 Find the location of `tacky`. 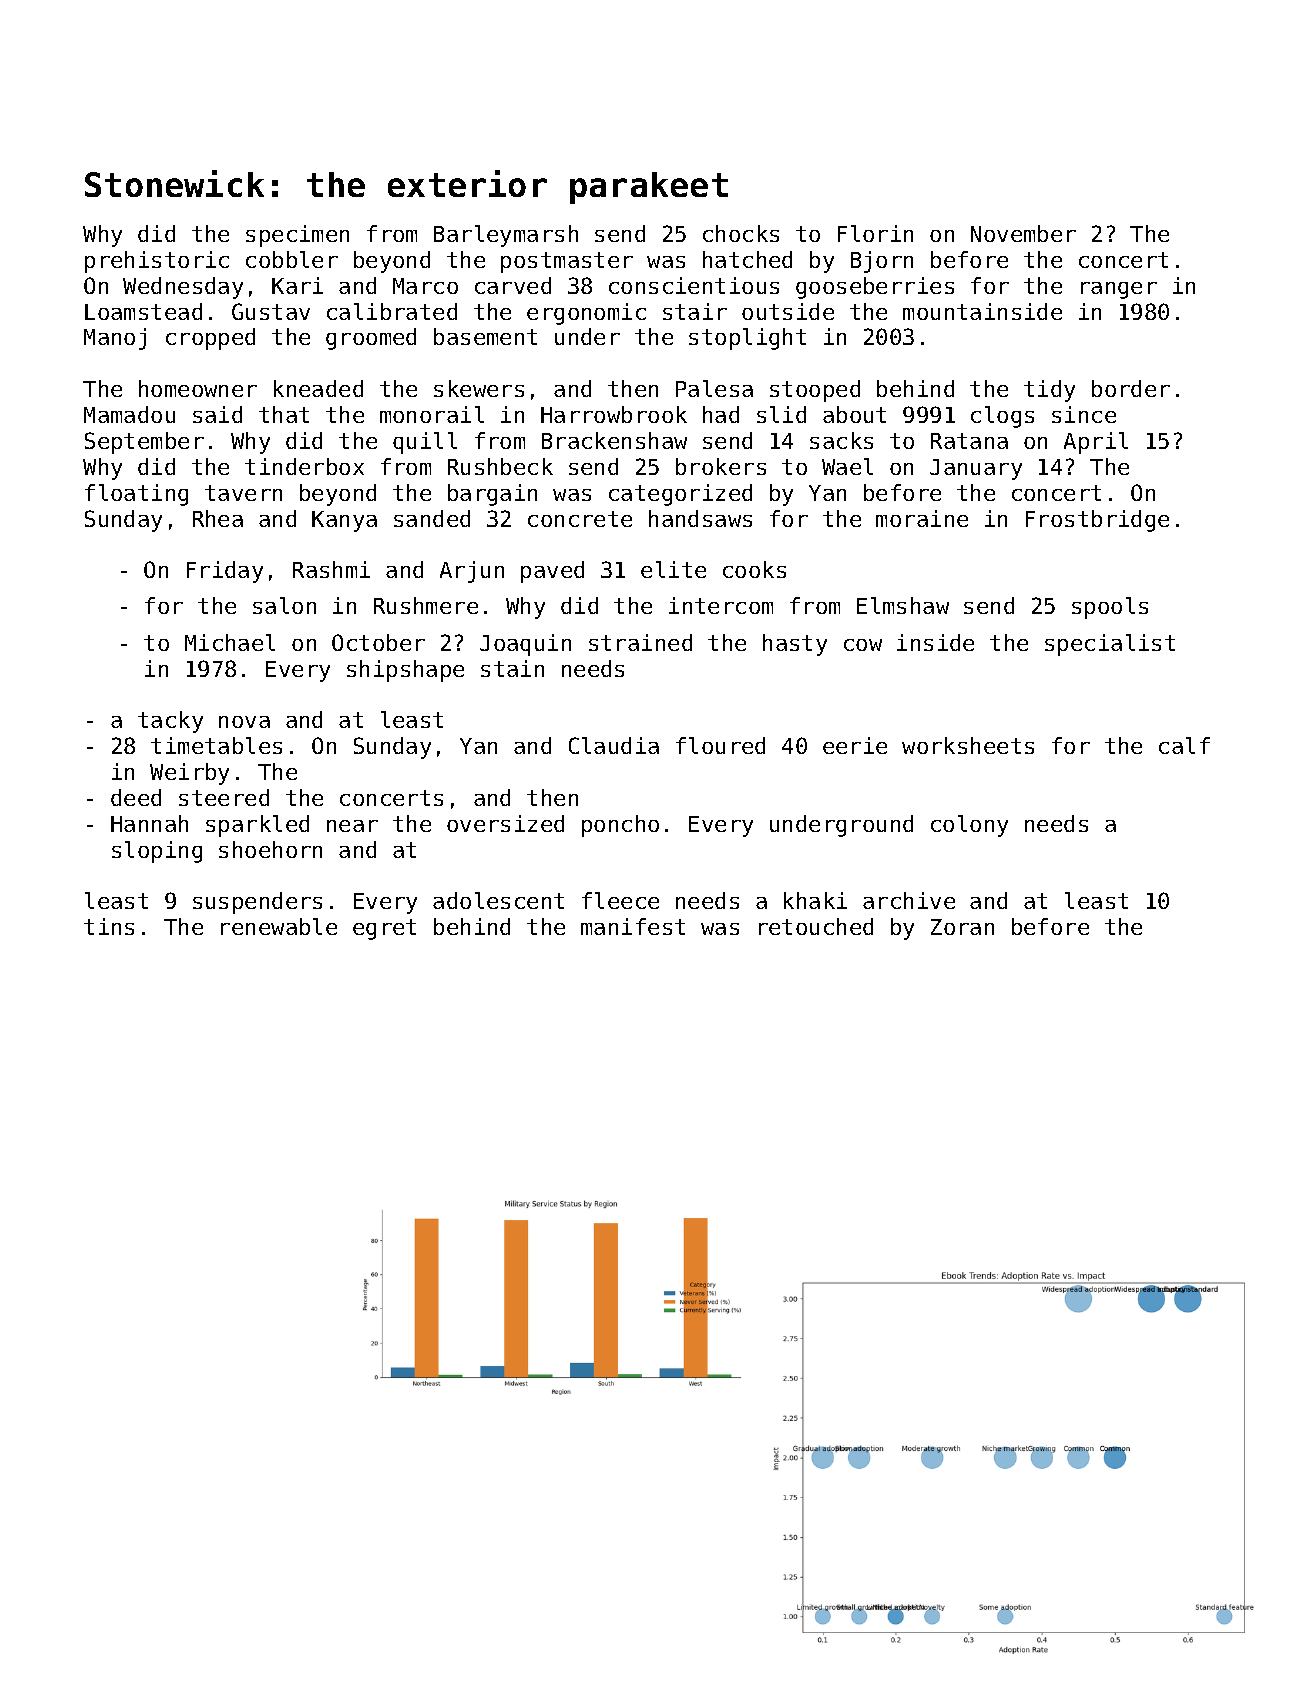

tacky is located at coordinates (170, 722).
